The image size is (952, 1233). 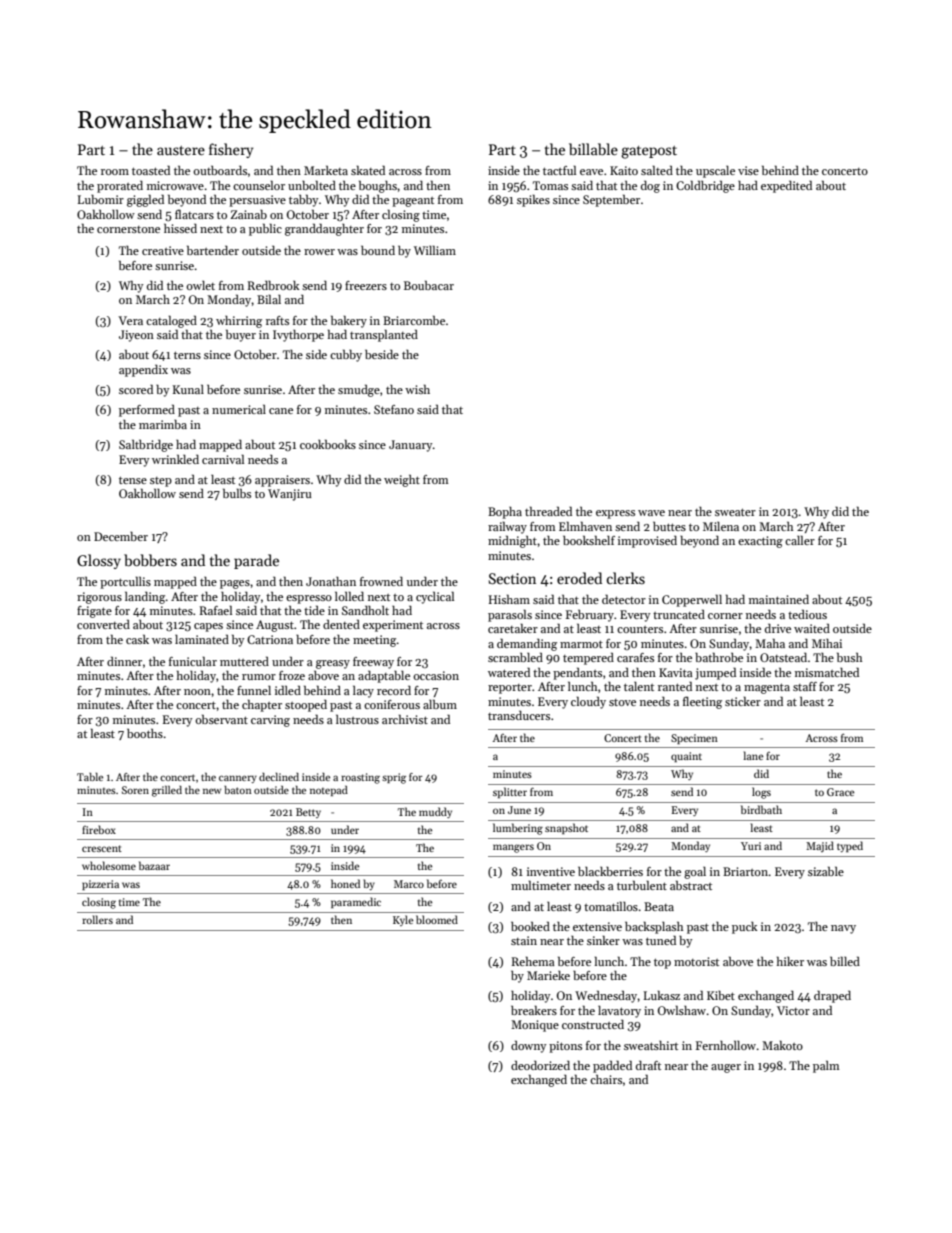 What do you see at coordinates (721, 526) in the screenshot?
I see `Milena` at bounding box center [721, 526].
